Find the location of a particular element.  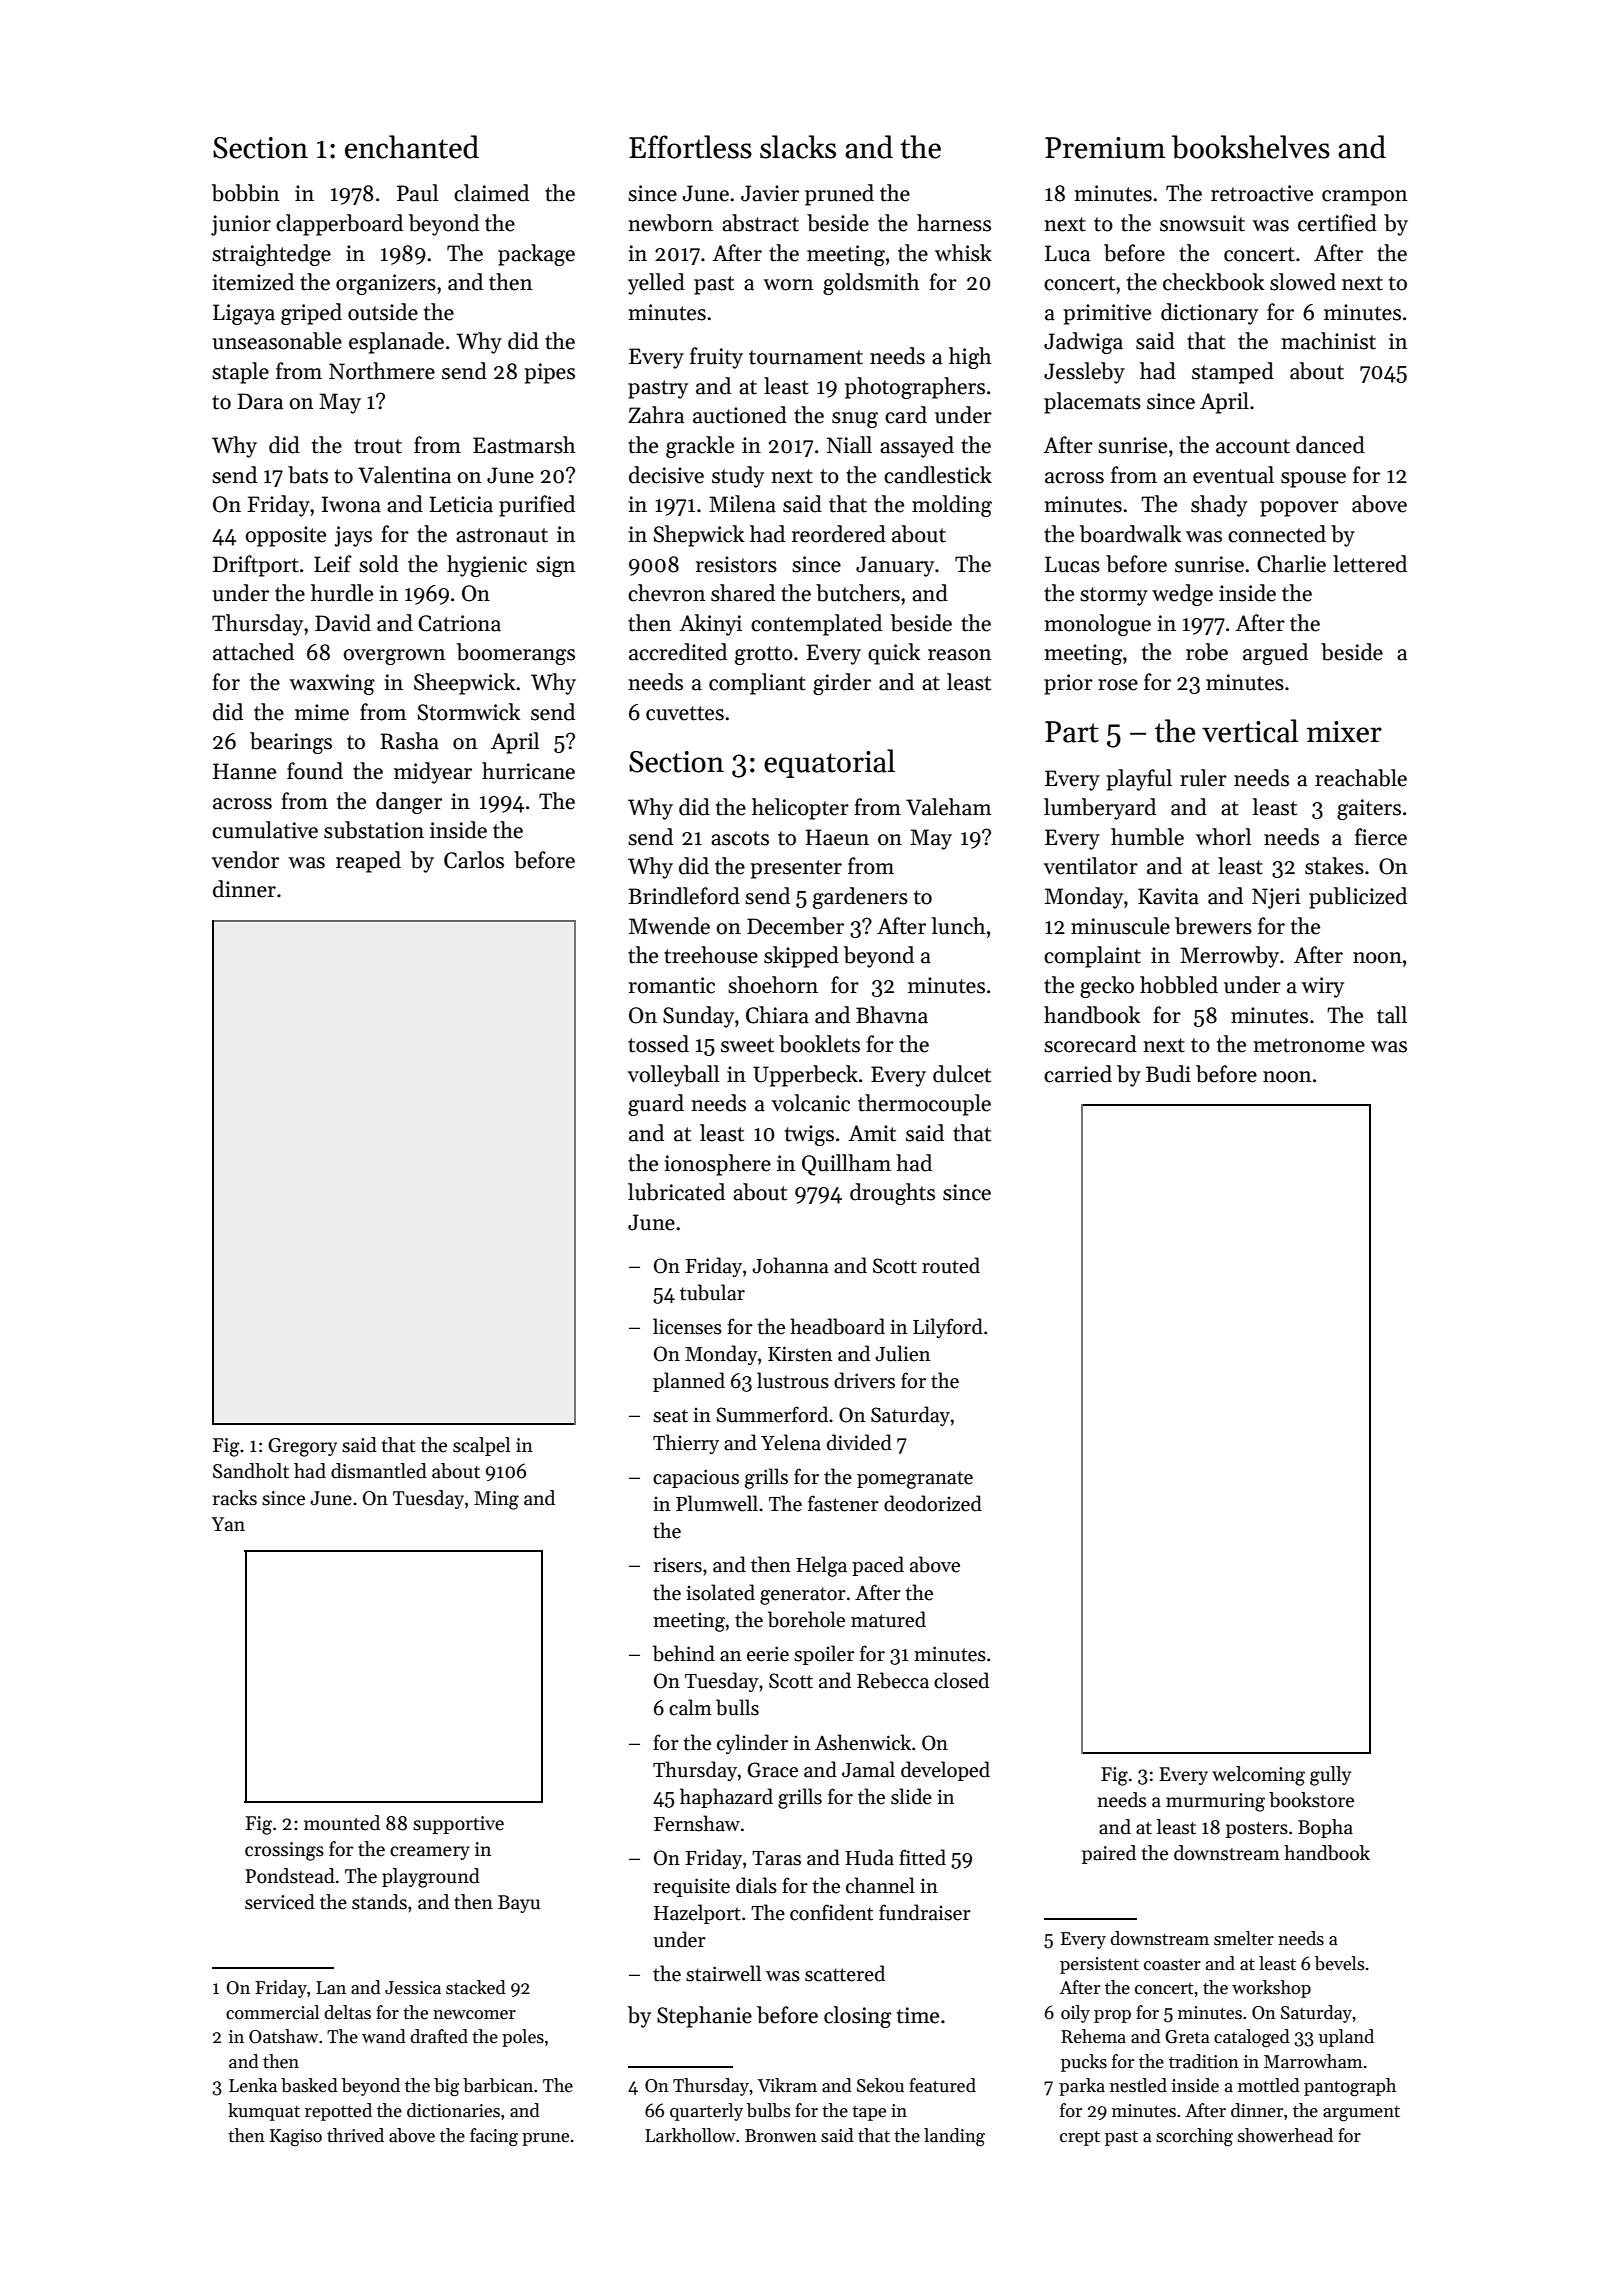

ascots is located at coordinates (740, 838).
